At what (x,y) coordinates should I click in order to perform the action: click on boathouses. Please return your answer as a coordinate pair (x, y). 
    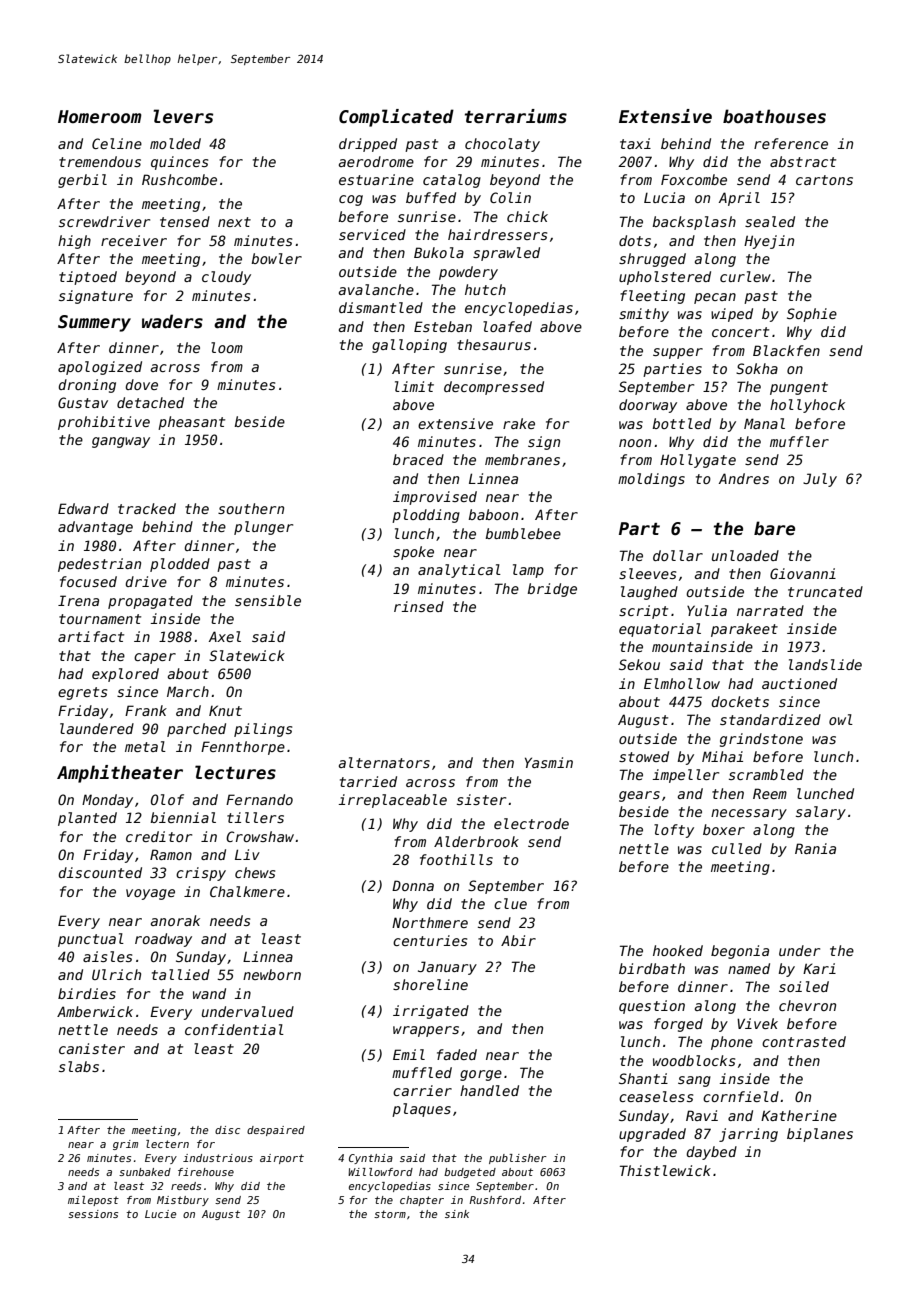
    Looking at the image, I should click on (774, 116).
